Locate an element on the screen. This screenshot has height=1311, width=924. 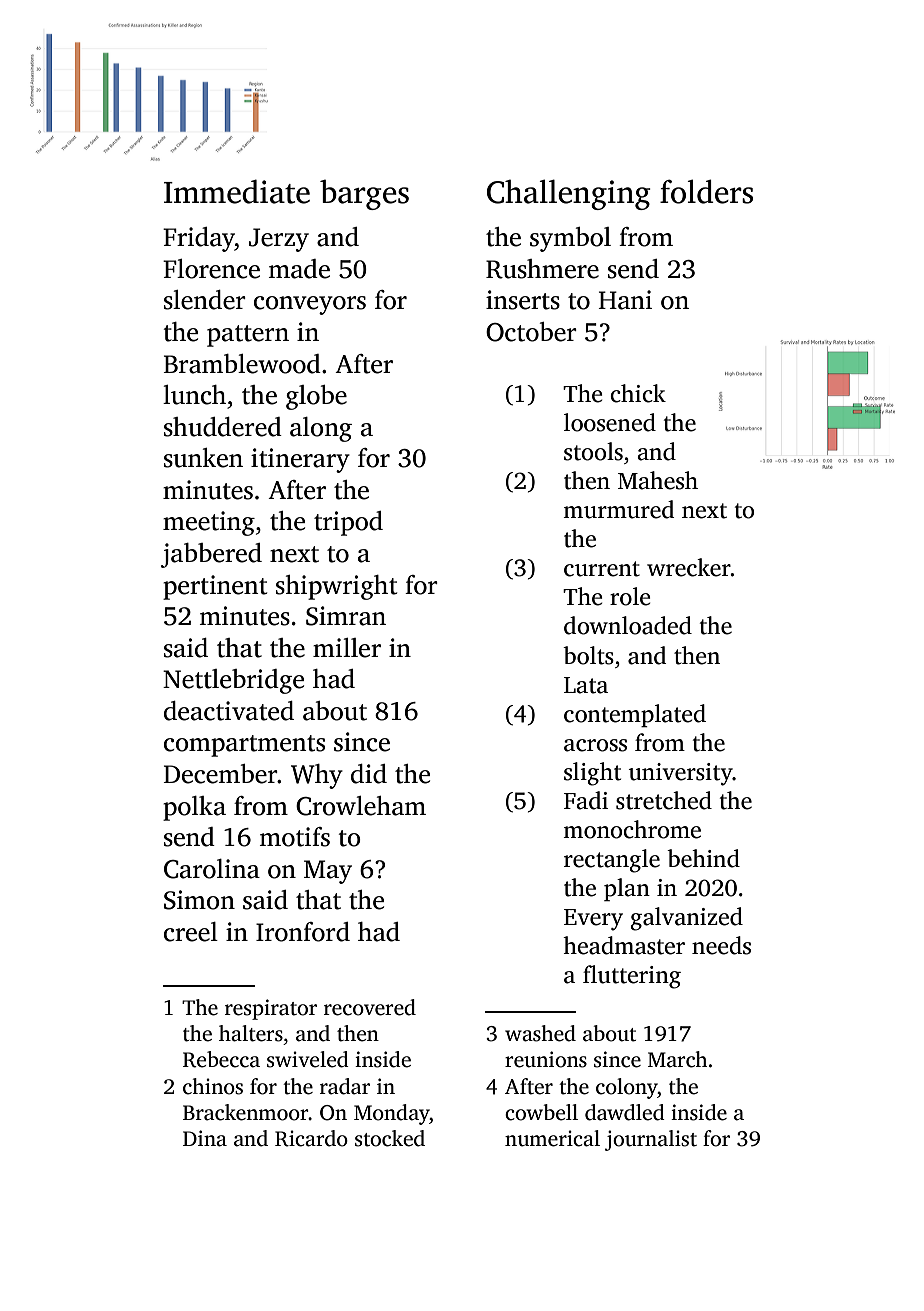
downloaded is located at coordinates (628, 625).
